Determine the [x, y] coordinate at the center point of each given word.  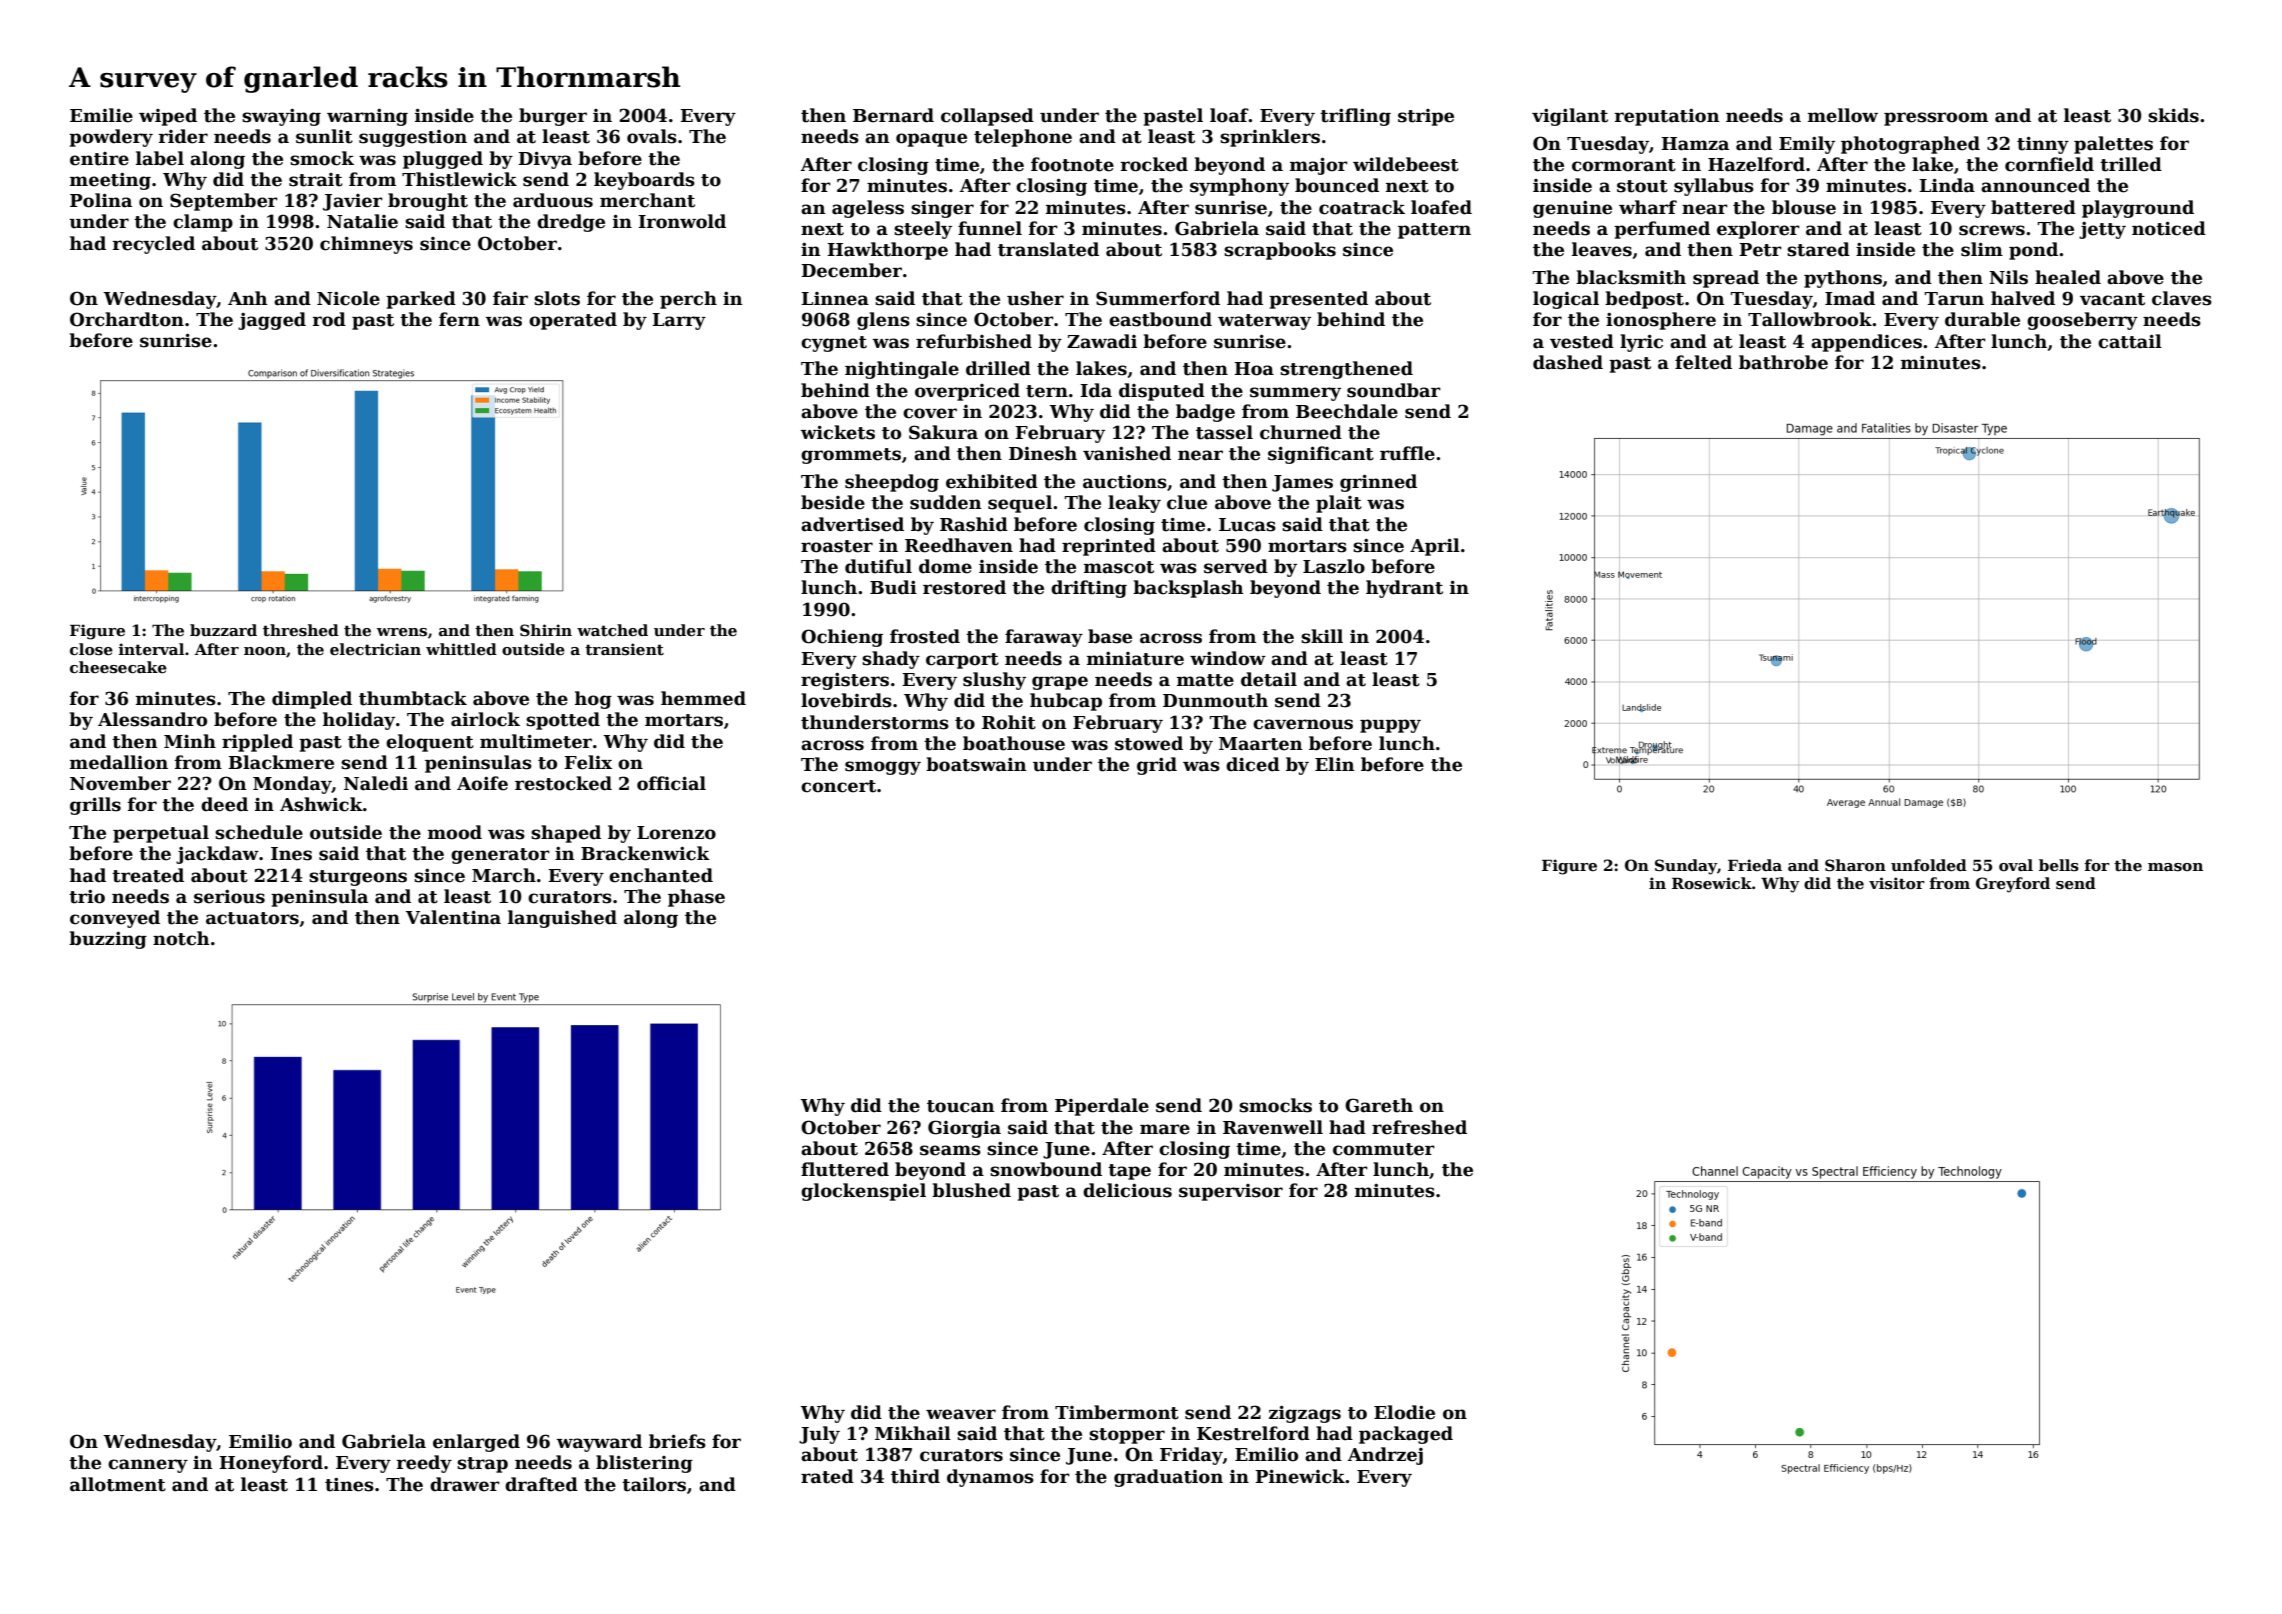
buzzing [108, 940]
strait [316, 180]
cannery [148, 1466]
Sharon [1855, 865]
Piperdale [1102, 1107]
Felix [588, 762]
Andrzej [1385, 1456]
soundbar [1394, 390]
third [915, 1476]
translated [1048, 249]
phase [696, 898]
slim [1982, 249]
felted [1703, 362]
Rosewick [1712, 883]
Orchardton [127, 319]
